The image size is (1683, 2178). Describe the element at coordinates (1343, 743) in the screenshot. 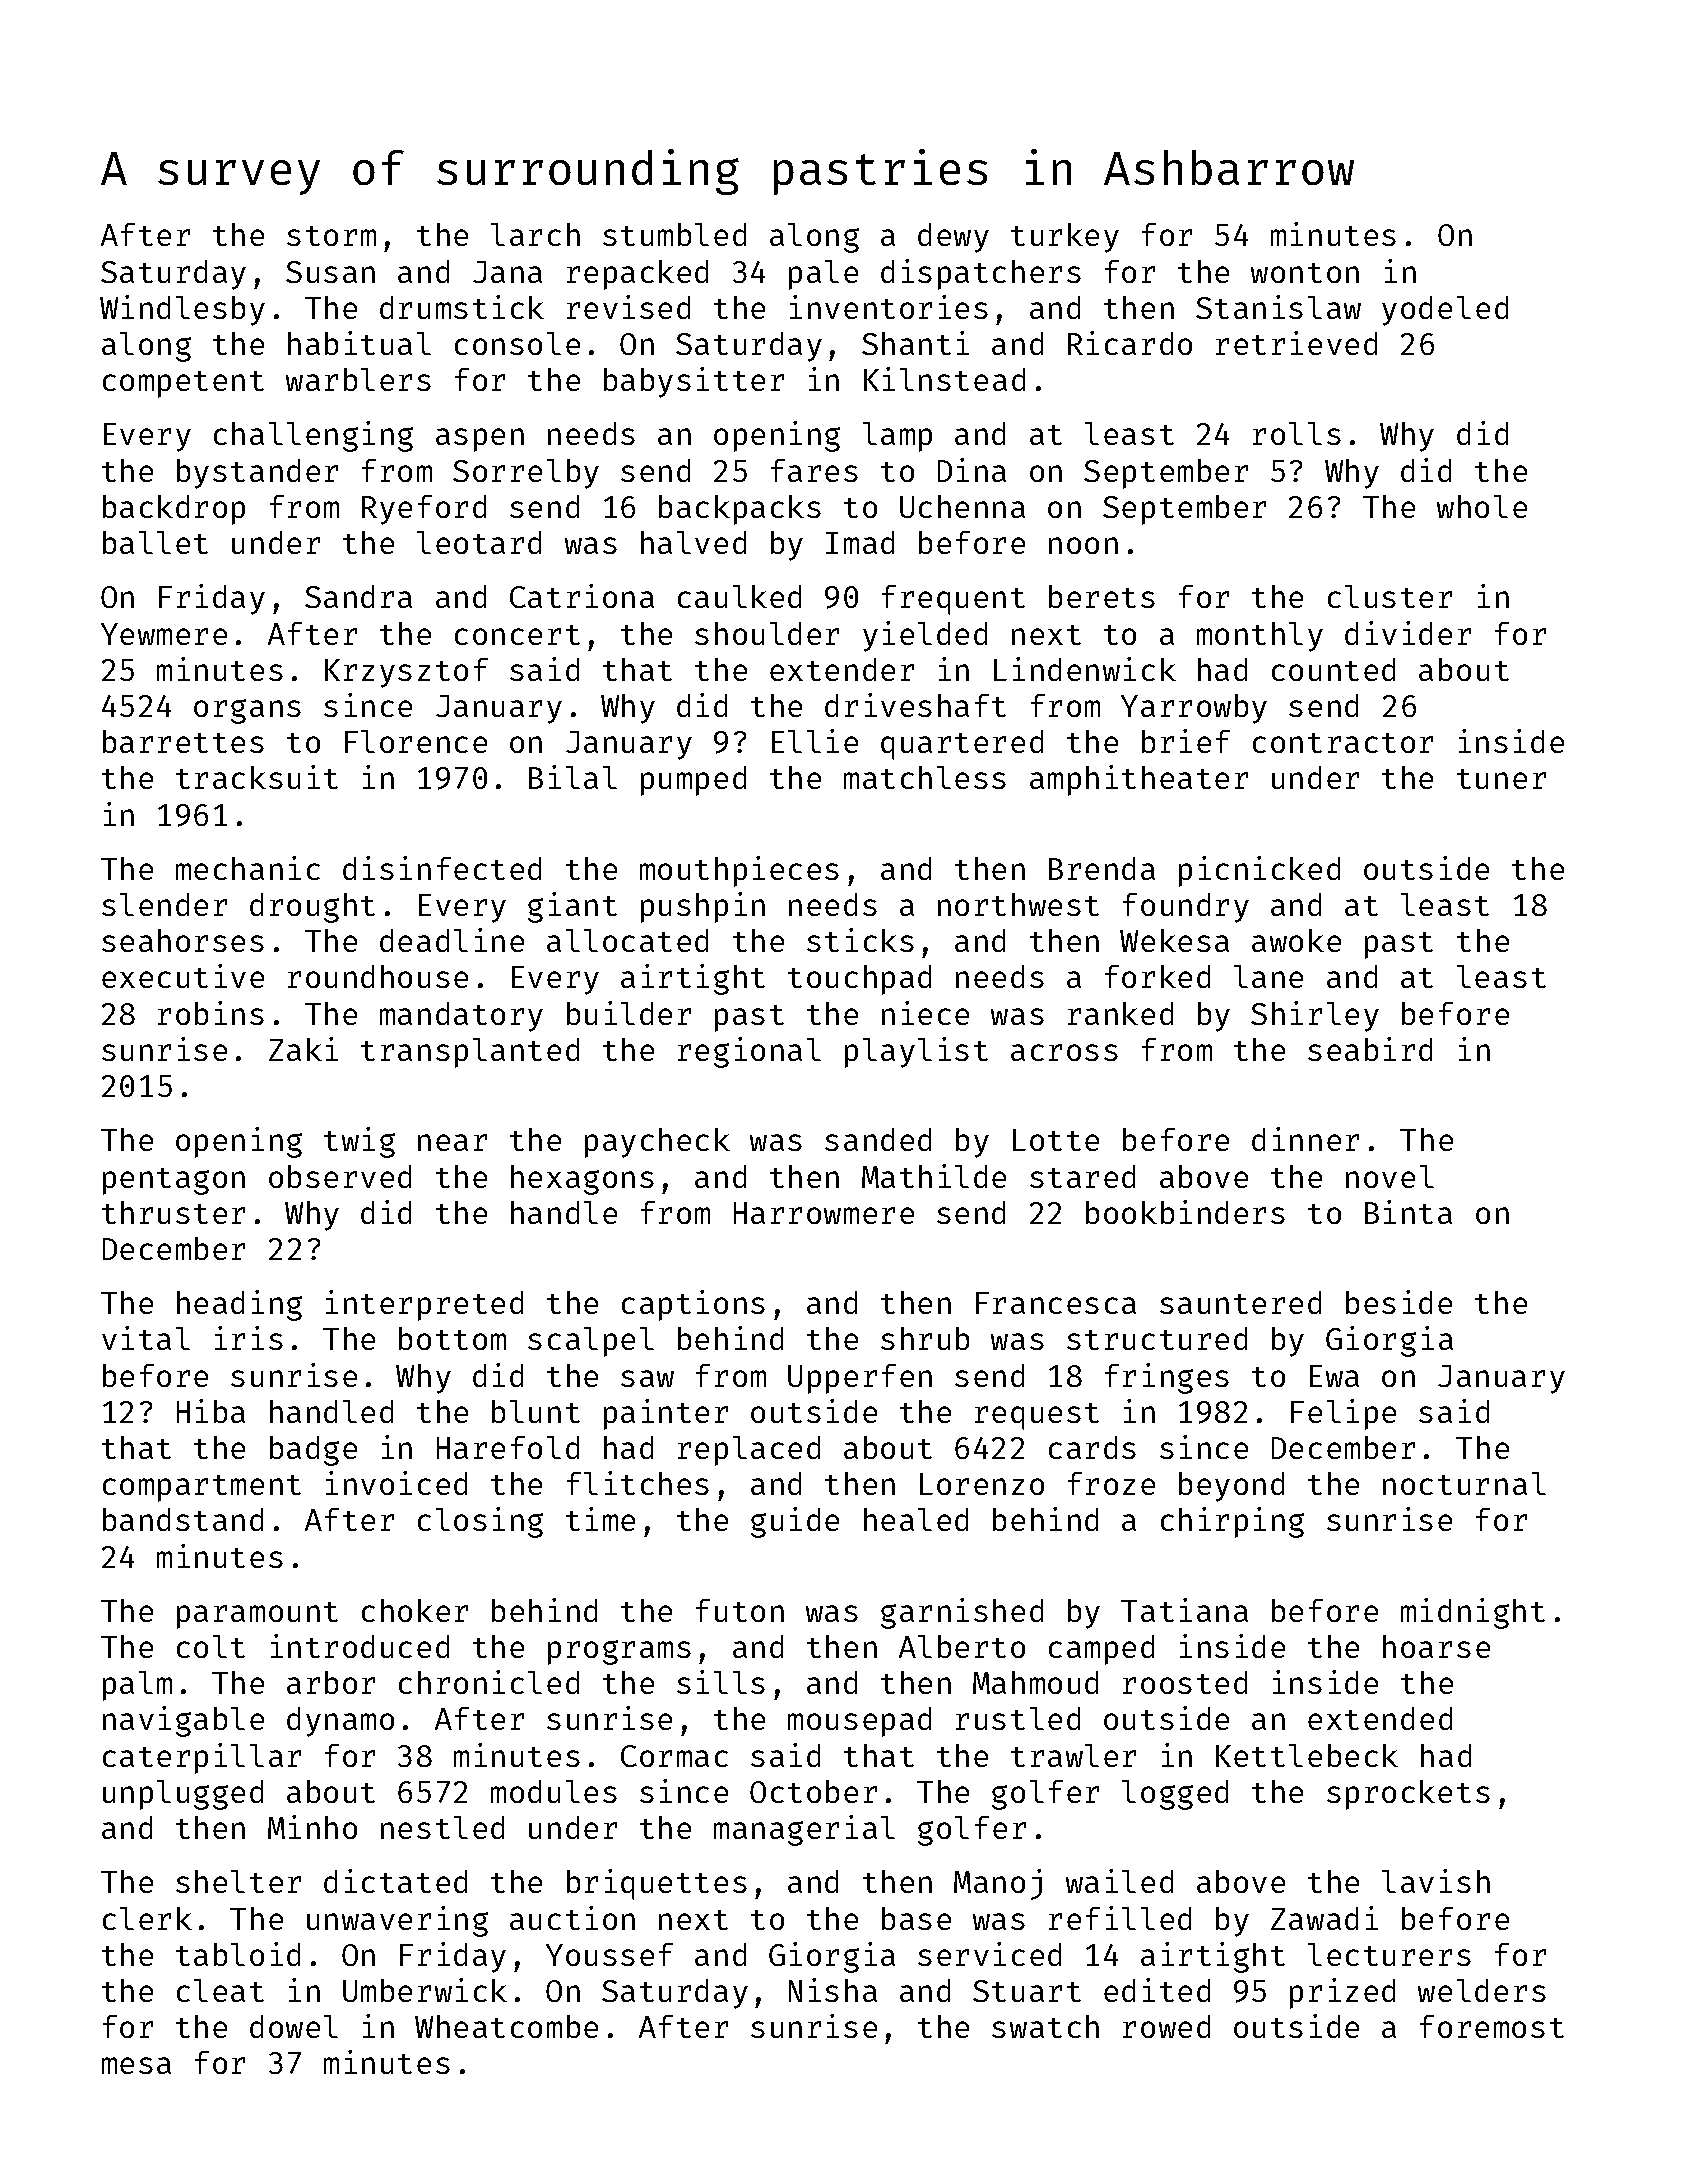

I see `contractor` at that location.
